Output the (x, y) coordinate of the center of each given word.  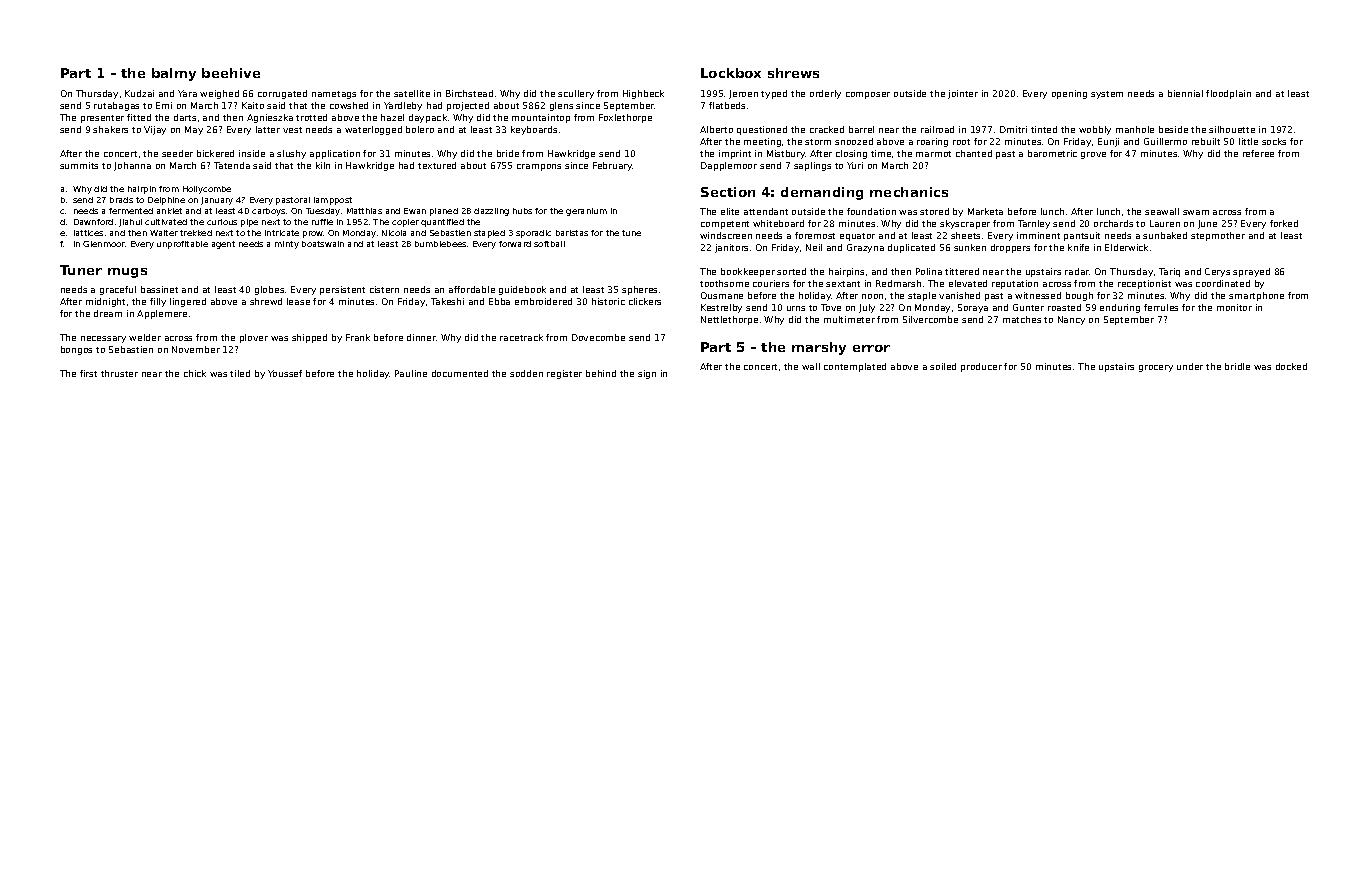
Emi (164, 105)
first (88, 373)
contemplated (855, 367)
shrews (793, 73)
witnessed (1038, 295)
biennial (1185, 93)
